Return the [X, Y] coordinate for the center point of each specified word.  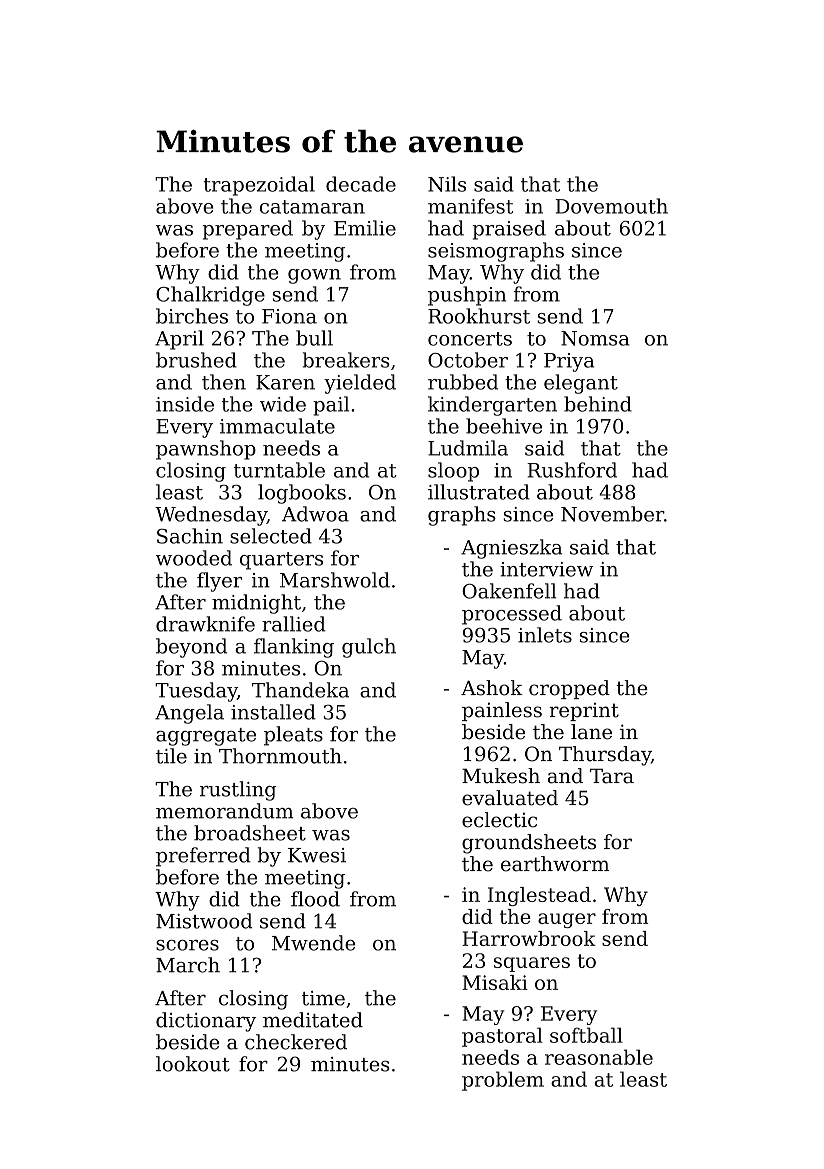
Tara [612, 776]
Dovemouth [611, 206]
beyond [191, 648]
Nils [447, 184]
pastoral [502, 1037]
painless [502, 711]
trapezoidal [259, 186]
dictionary [206, 1022]
